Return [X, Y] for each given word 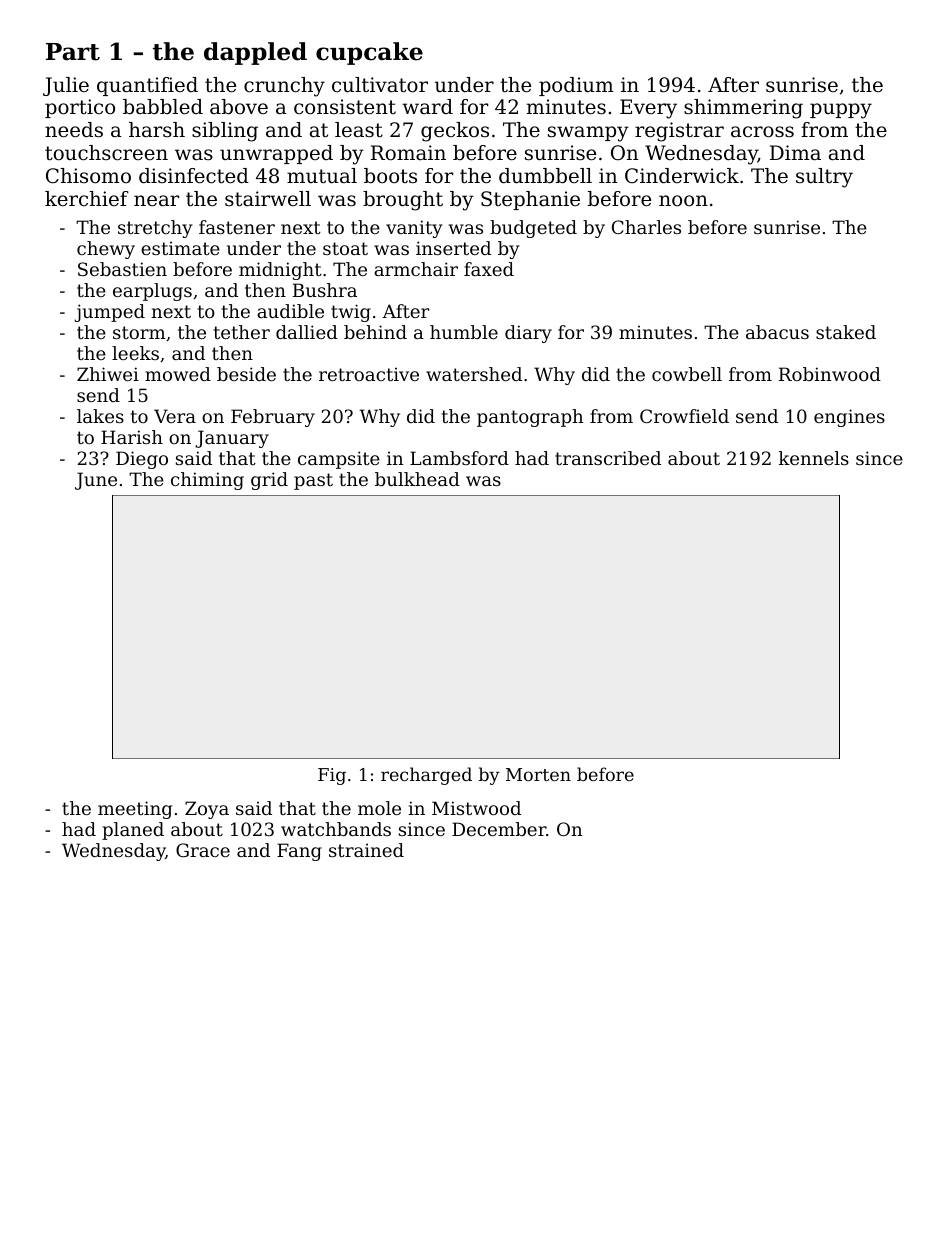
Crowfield [684, 416]
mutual [322, 175]
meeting [135, 810]
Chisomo [88, 176]
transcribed [608, 458]
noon [683, 201]
